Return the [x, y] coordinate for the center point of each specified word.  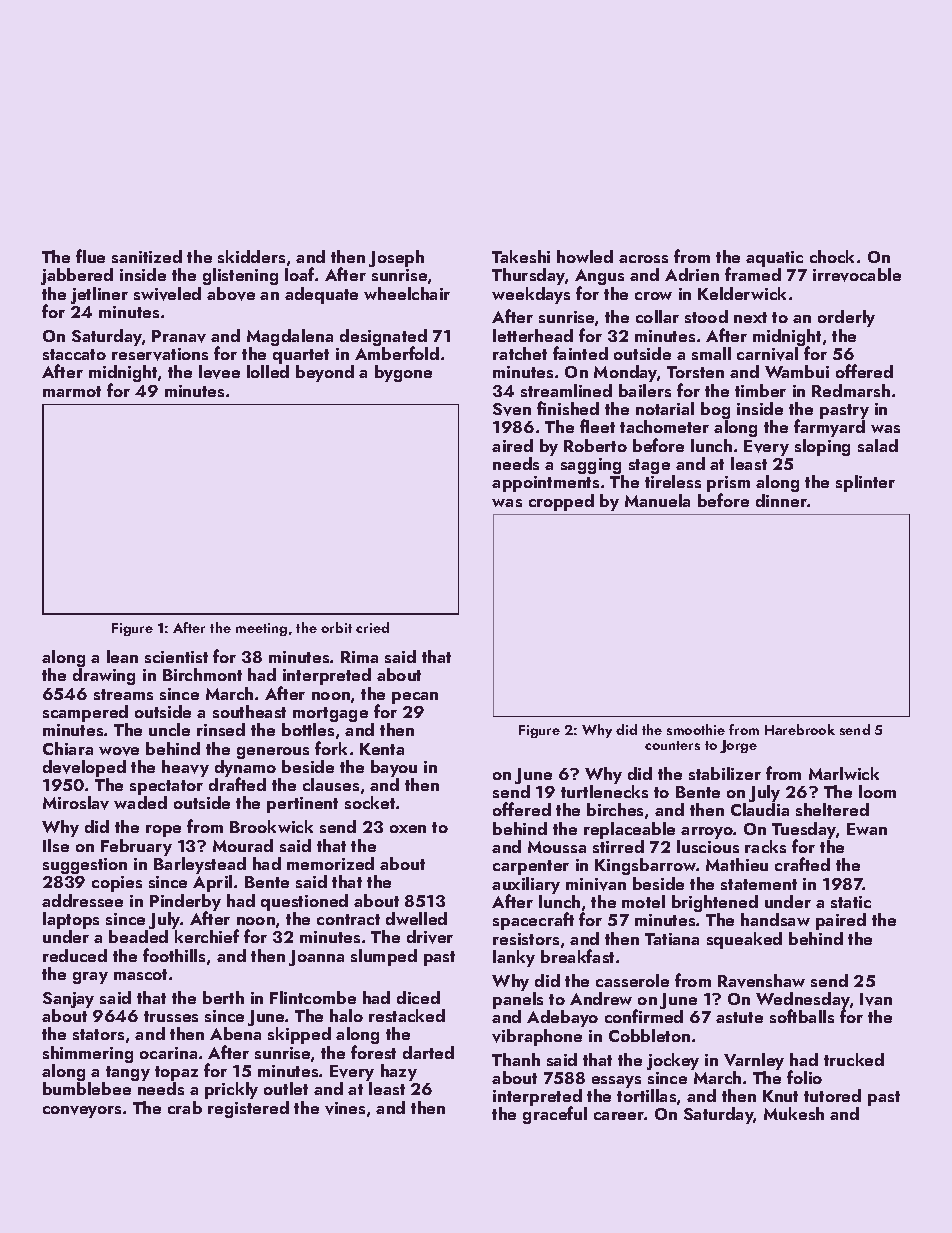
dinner [781, 500]
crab [185, 1107]
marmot [72, 391]
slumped [384, 957]
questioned [304, 902]
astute [739, 1017]
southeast [249, 711]
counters [672, 745]
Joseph [396, 258]
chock [832, 256]
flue [90, 256]
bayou [394, 768]
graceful [555, 1115]
